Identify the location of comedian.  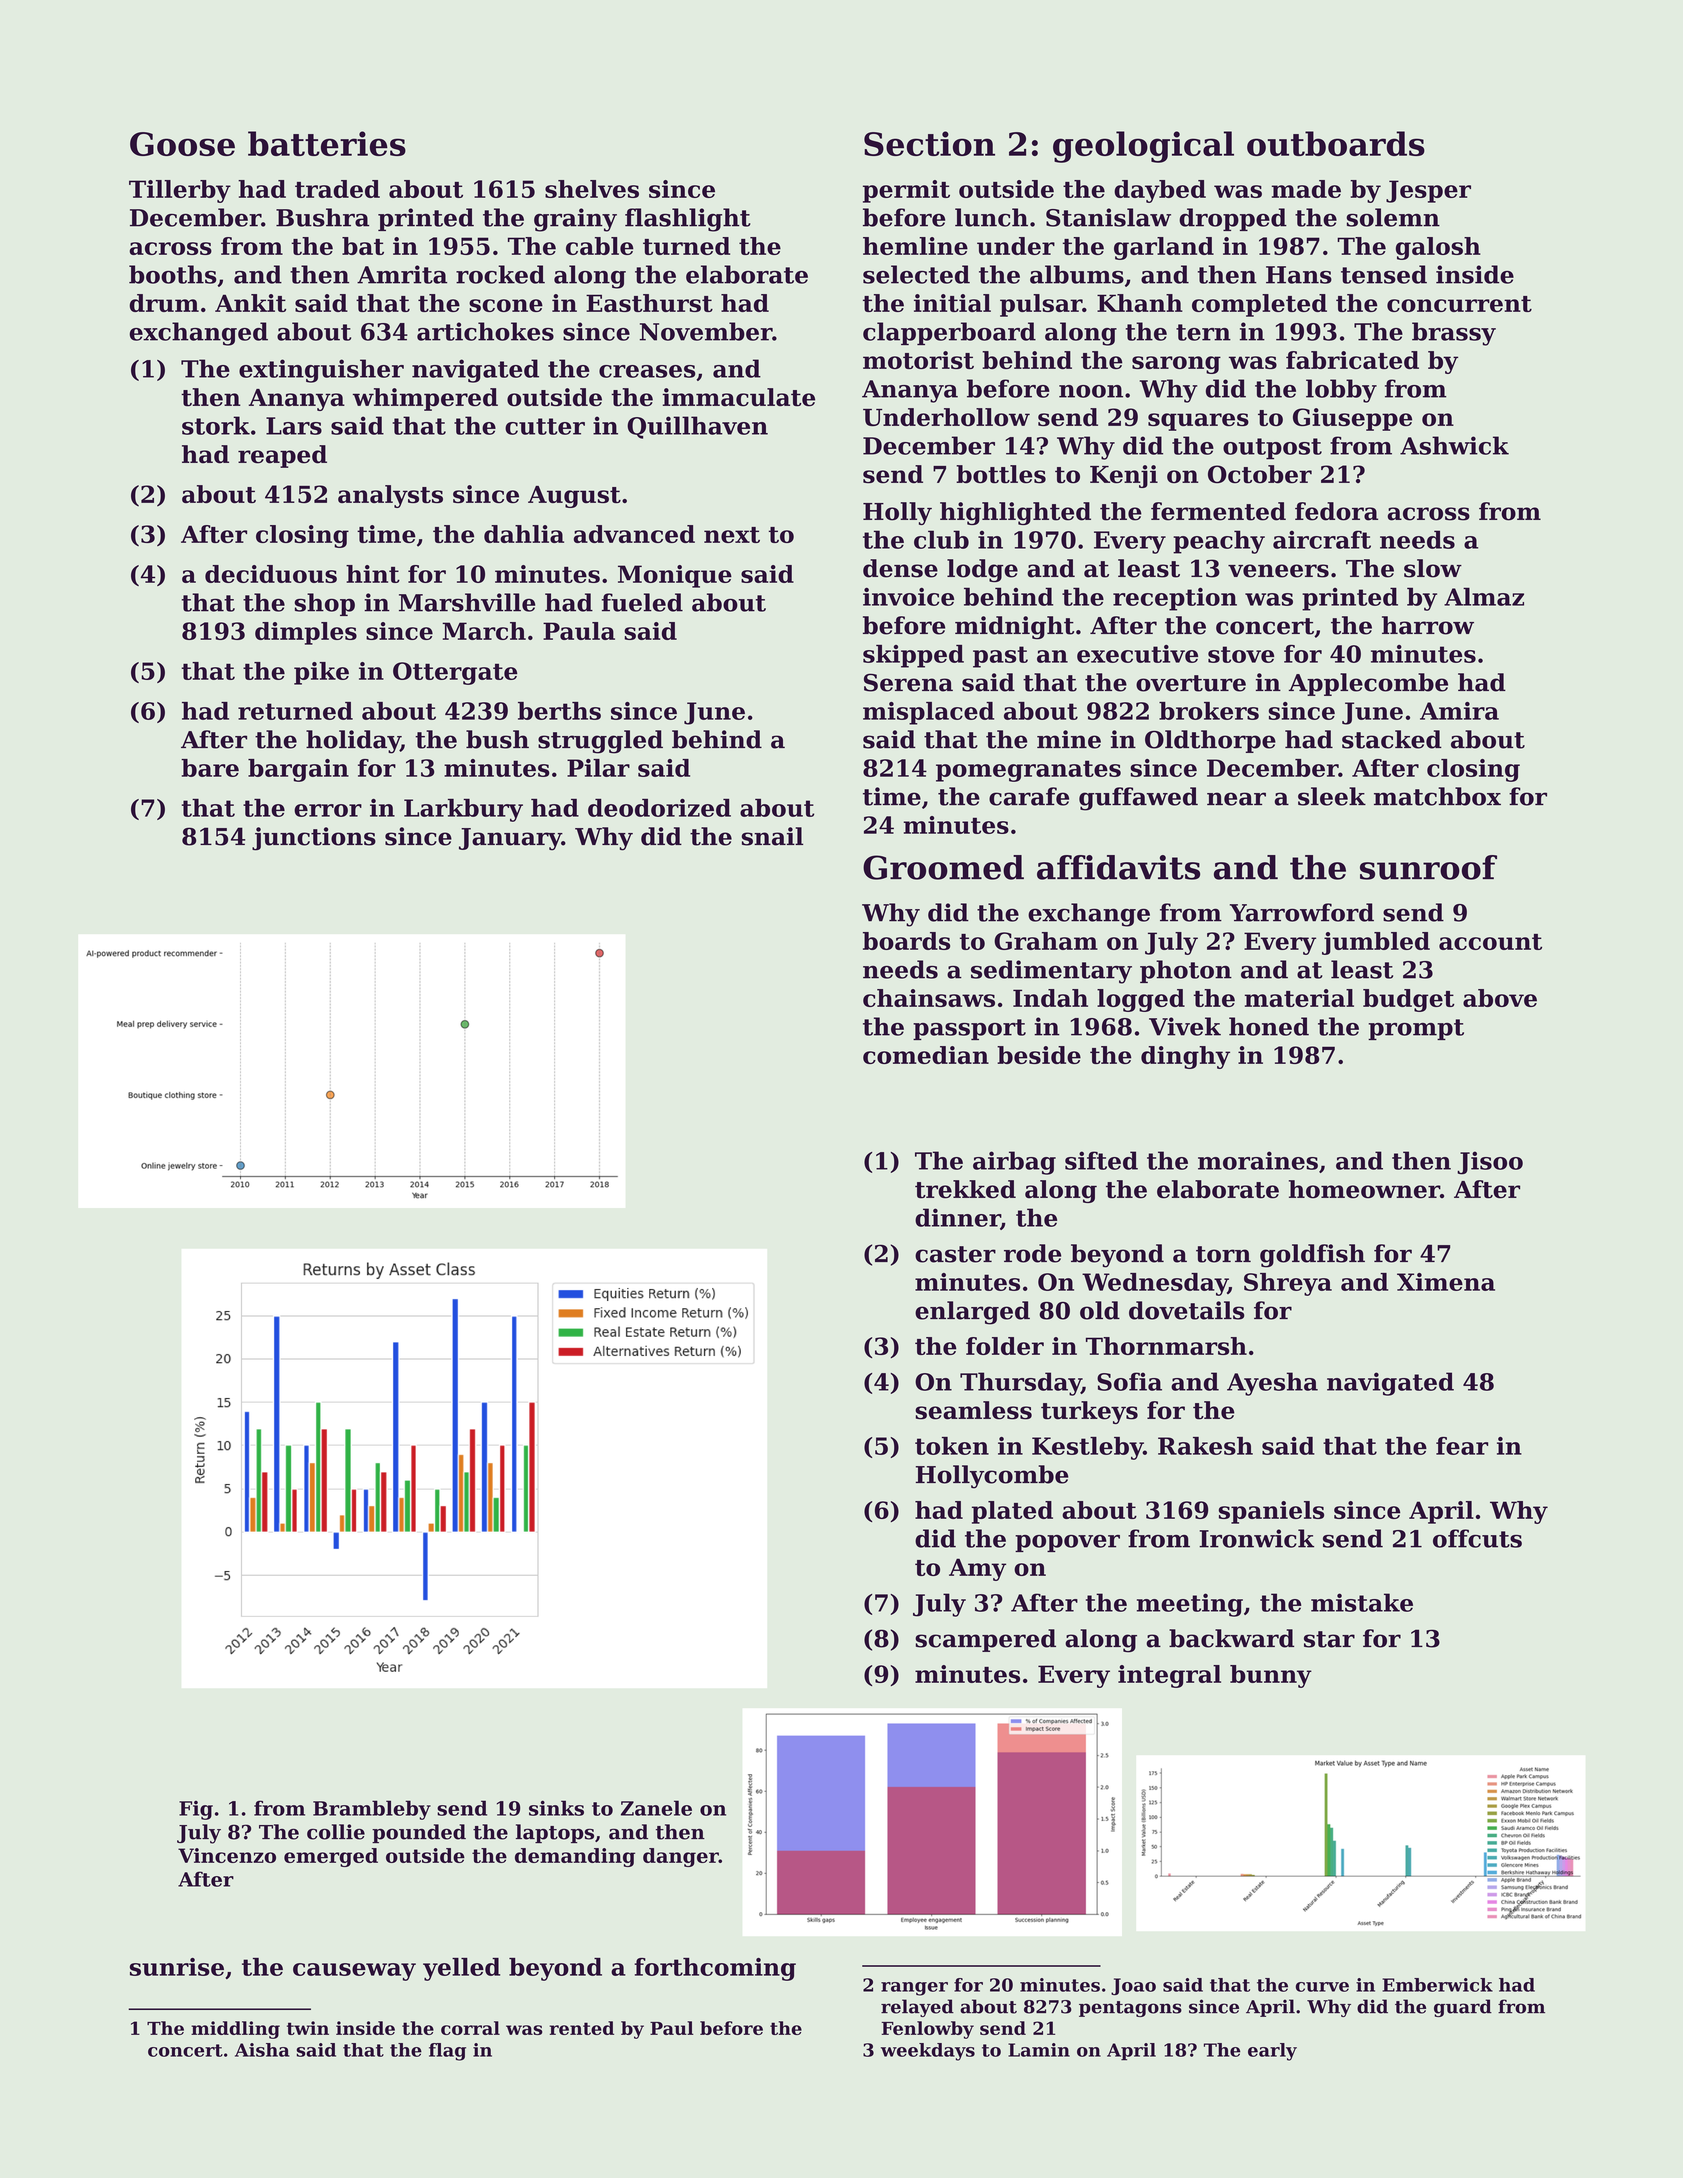
(926, 1055).
